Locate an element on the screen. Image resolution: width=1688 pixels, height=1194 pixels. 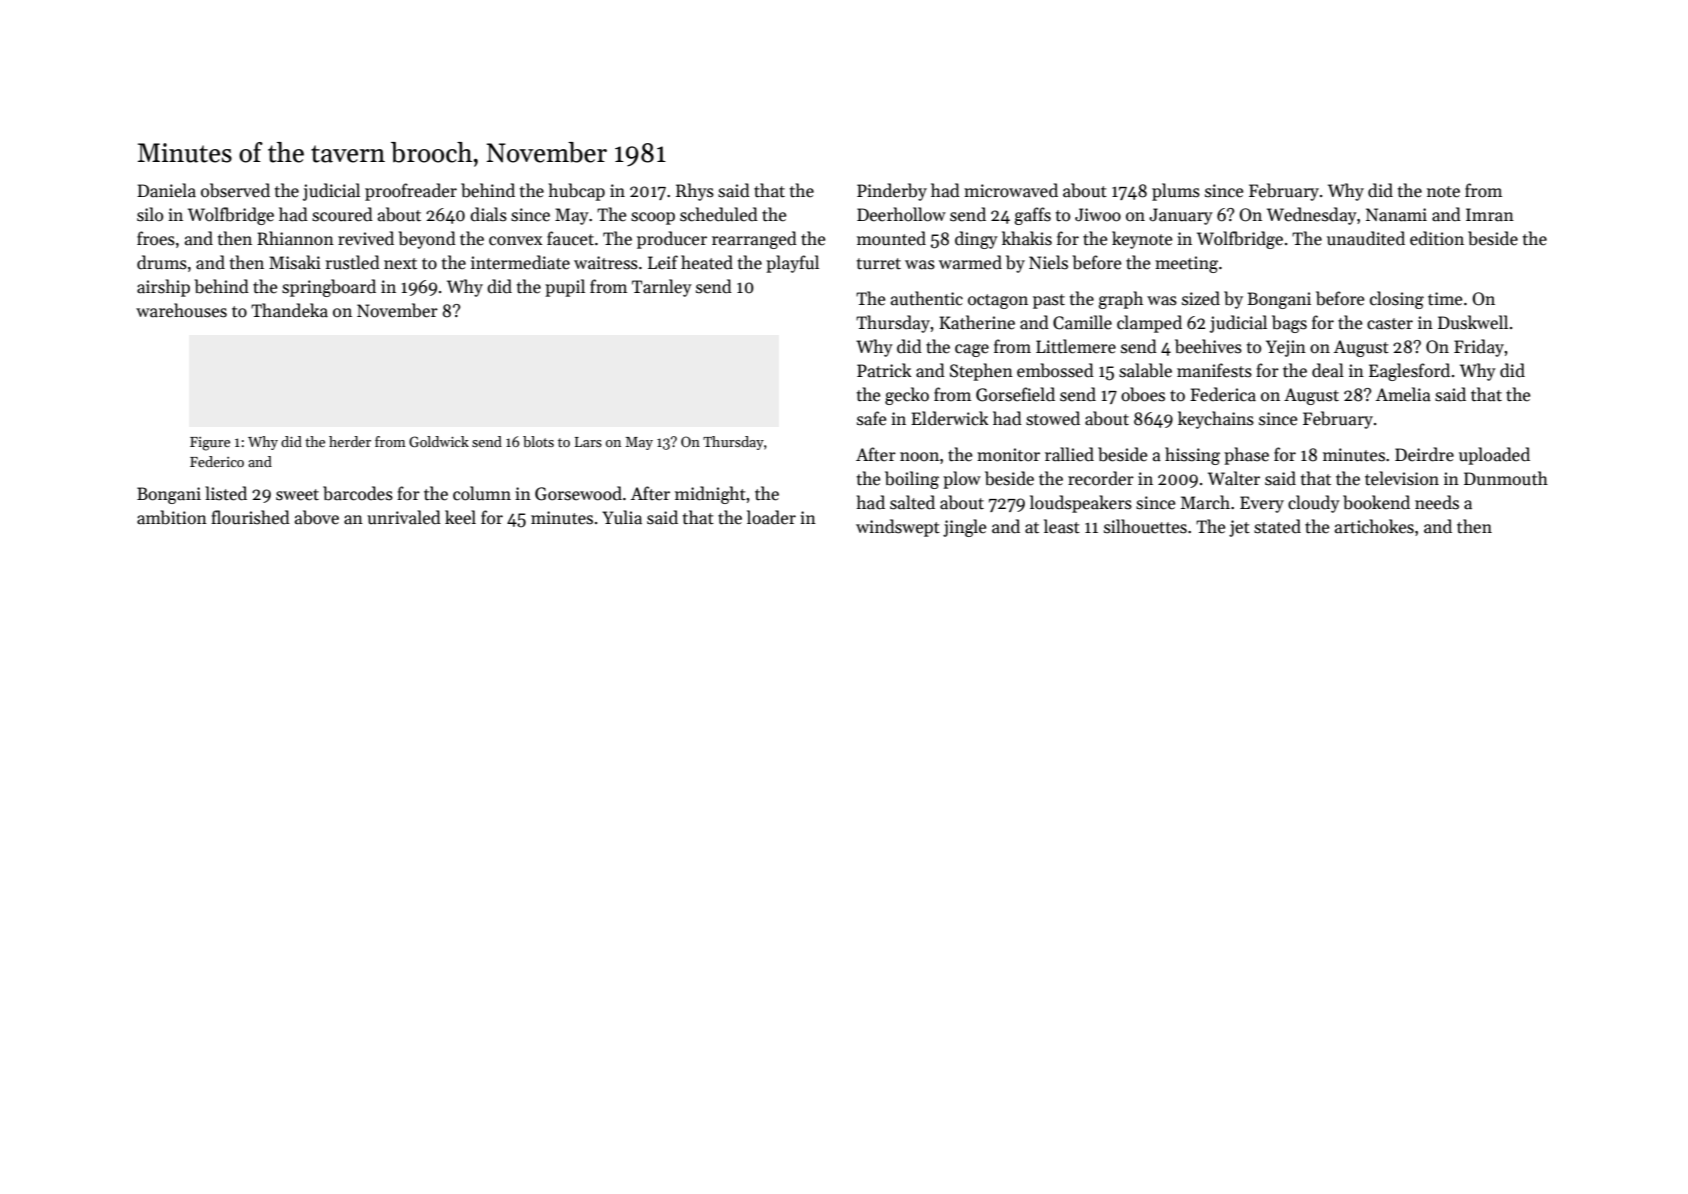
scheduled is located at coordinates (719, 214).
